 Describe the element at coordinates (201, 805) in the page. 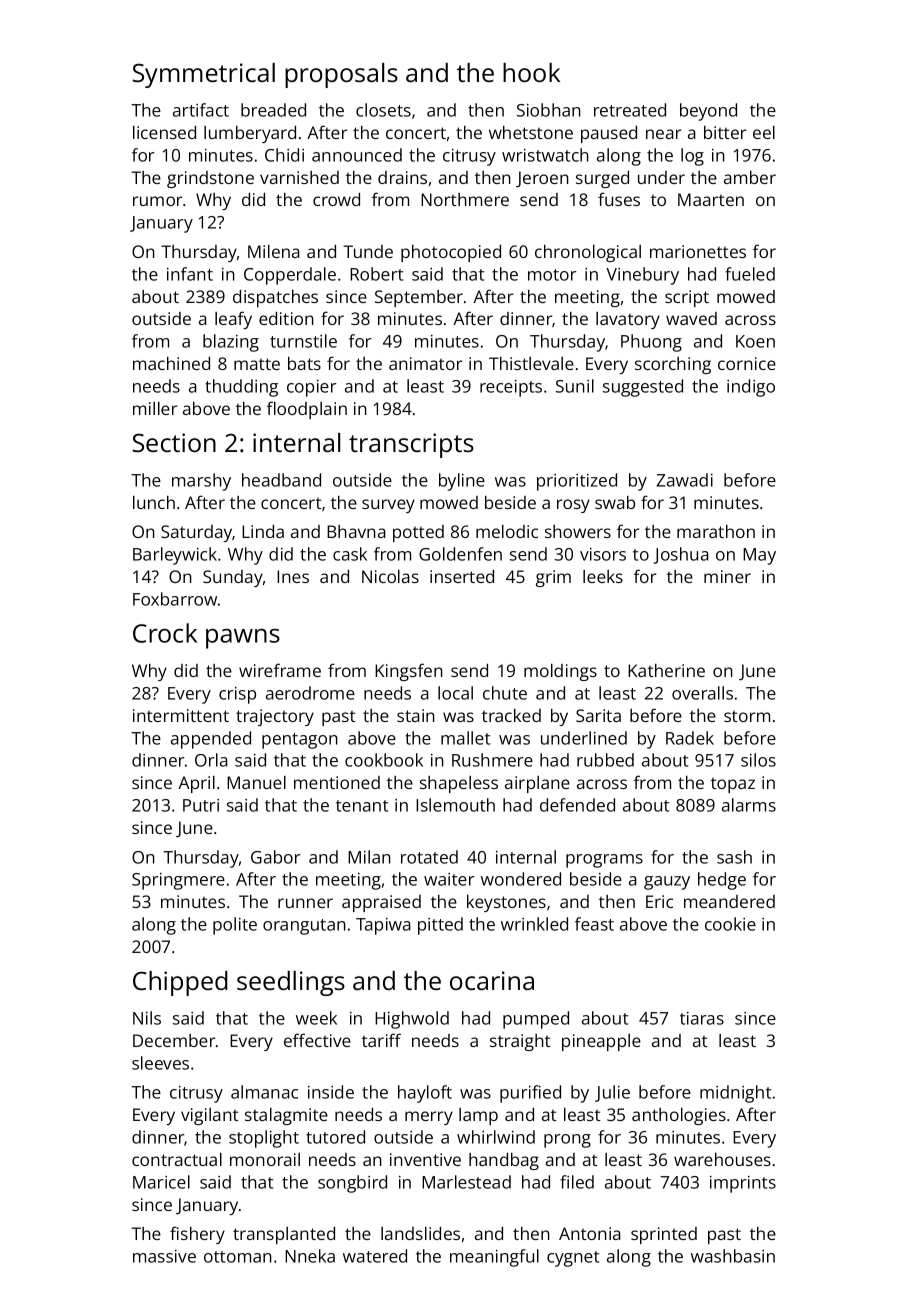

I see `Putri` at that location.
